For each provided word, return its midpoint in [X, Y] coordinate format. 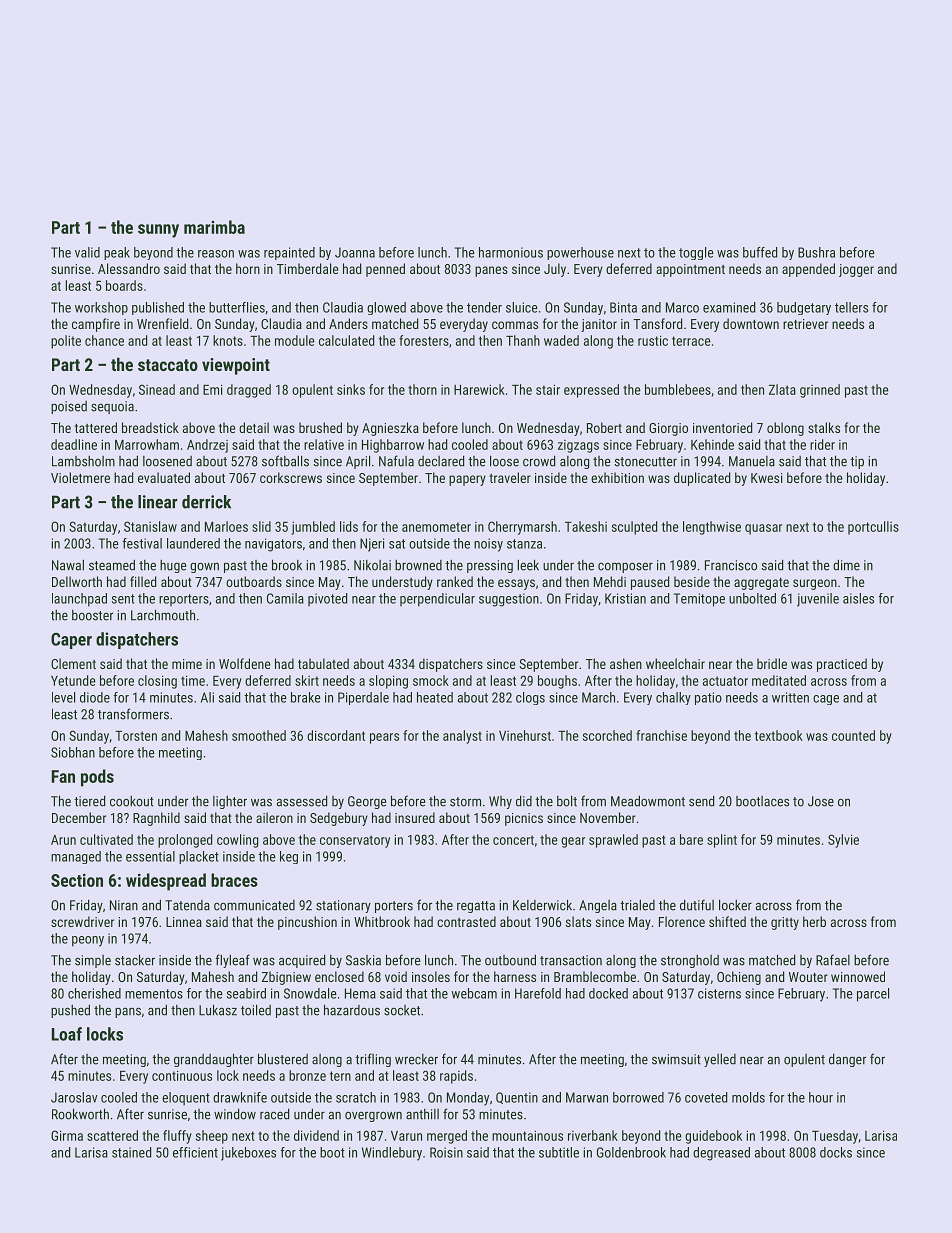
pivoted [327, 599]
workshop [101, 308]
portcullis [873, 528]
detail [254, 427]
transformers [133, 714]
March [598, 697]
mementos [154, 994]
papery [467, 480]
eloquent [186, 1099]
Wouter [808, 977]
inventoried [722, 427]
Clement [73, 663]
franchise [661, 735]
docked [608, 993]
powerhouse [580, 253]
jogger [856, 270]
